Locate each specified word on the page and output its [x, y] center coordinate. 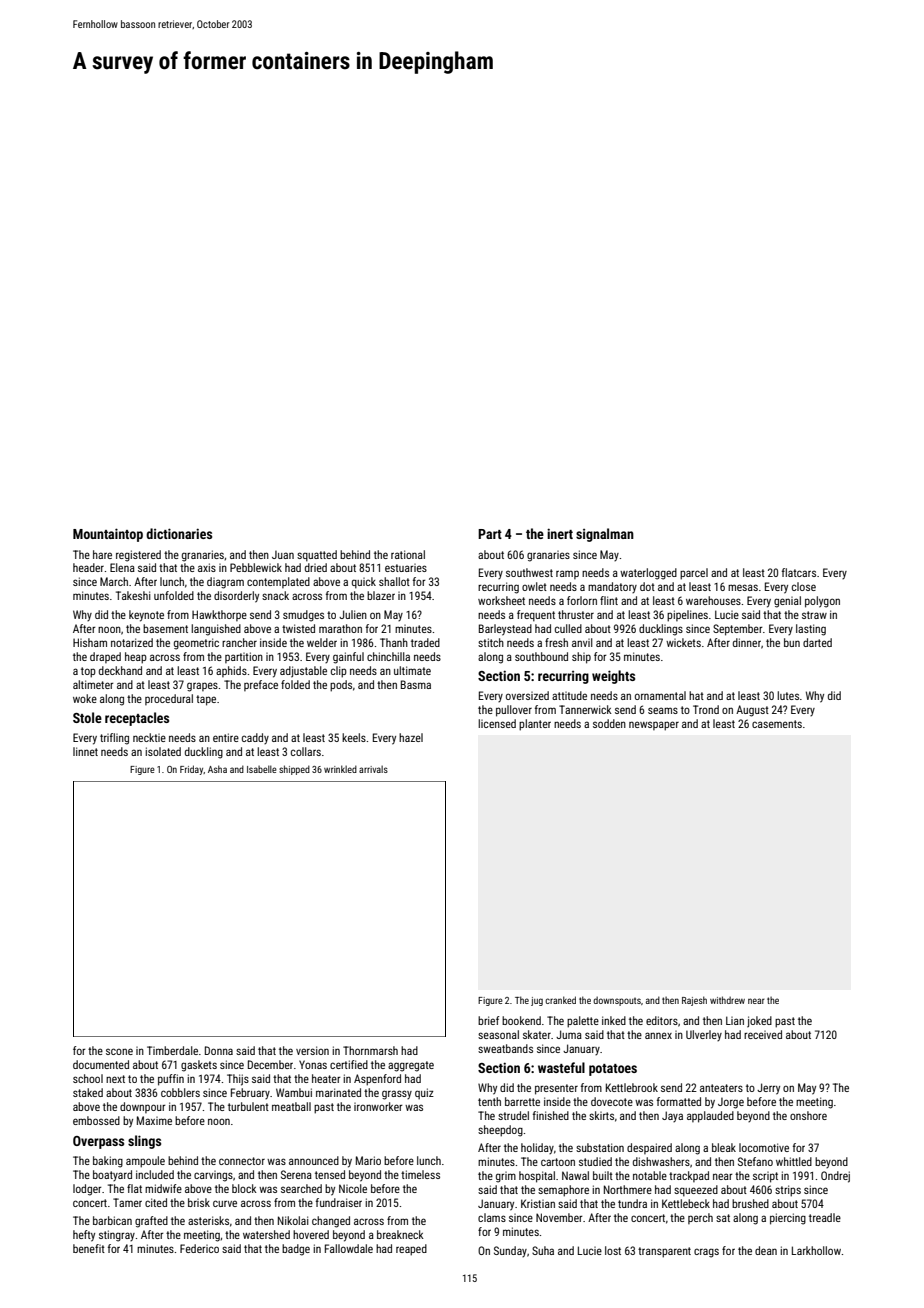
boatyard [112, 1175]
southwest [529, 572]
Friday [191, 770]
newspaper [654, 726]
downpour [143, 1107]
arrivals [373, 769]
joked [759, 1022]
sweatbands [505, 1048]
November [559, 1217]
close [804, 586]
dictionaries [179, 533]
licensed [497, 723]
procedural [169, 699]
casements [777, 724]
